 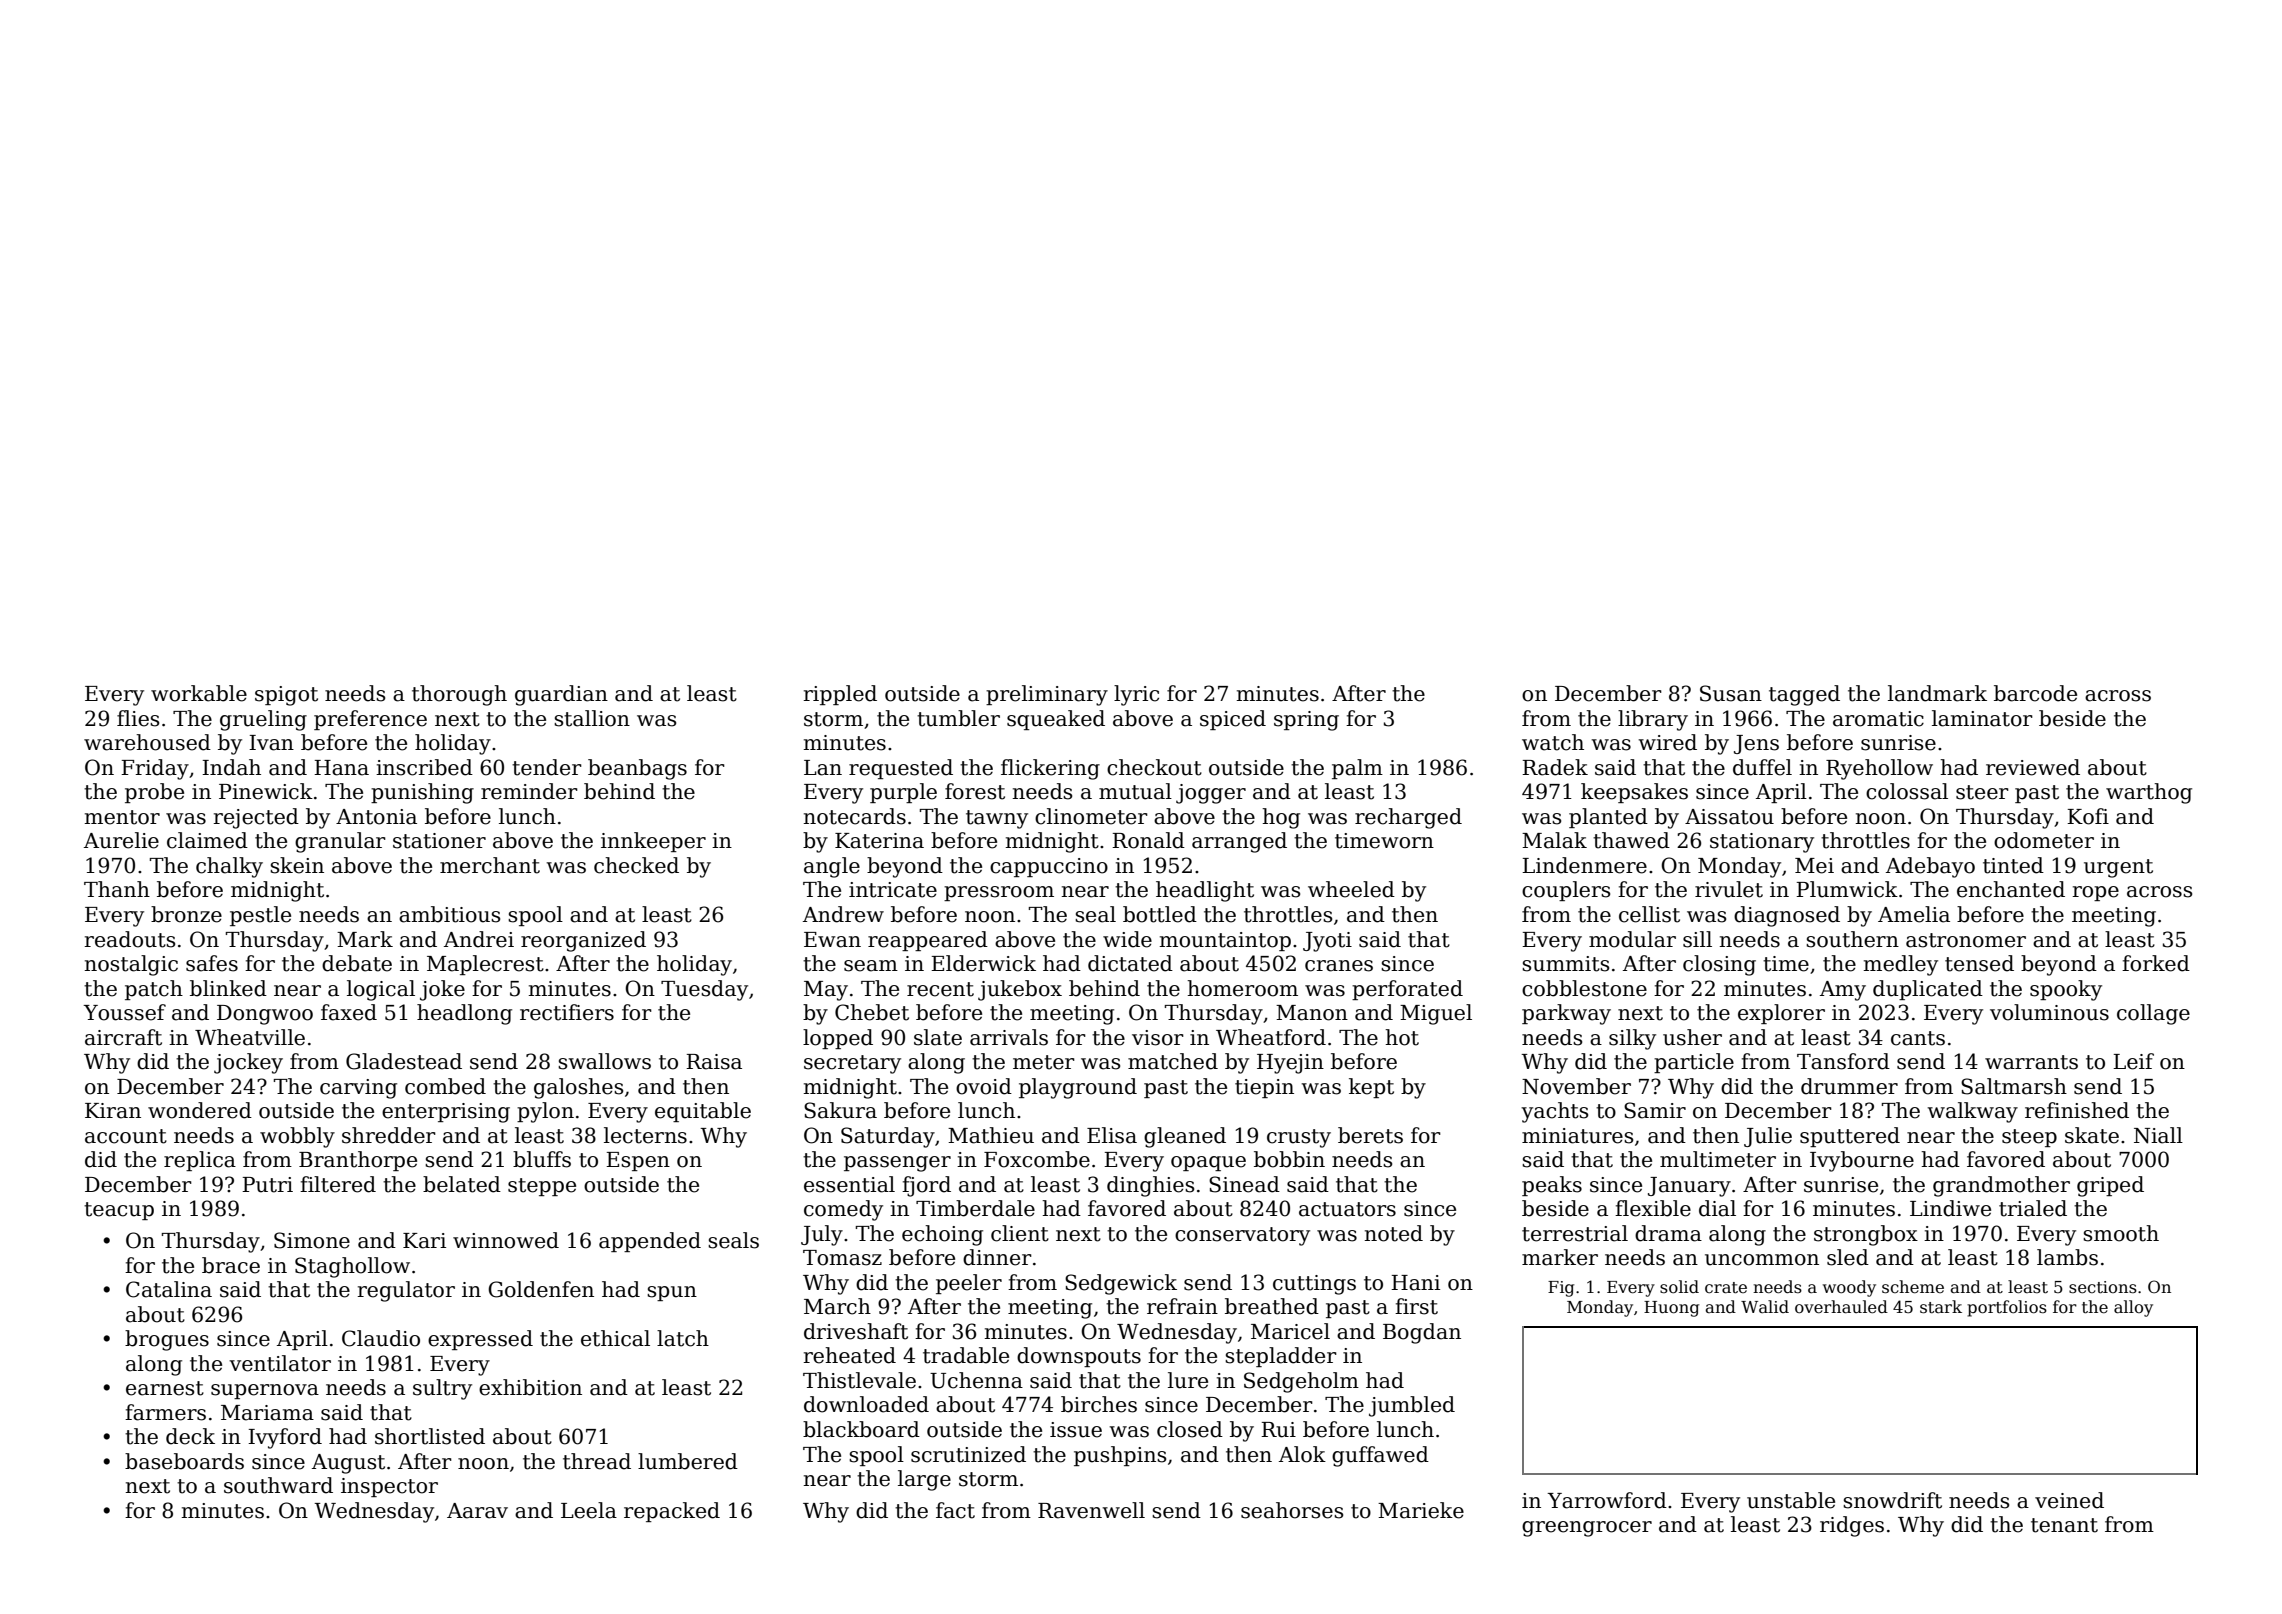 What do you see at coordinates (826, 991) in the screenshot?
I see `May` at bounding box center [826, 991].
